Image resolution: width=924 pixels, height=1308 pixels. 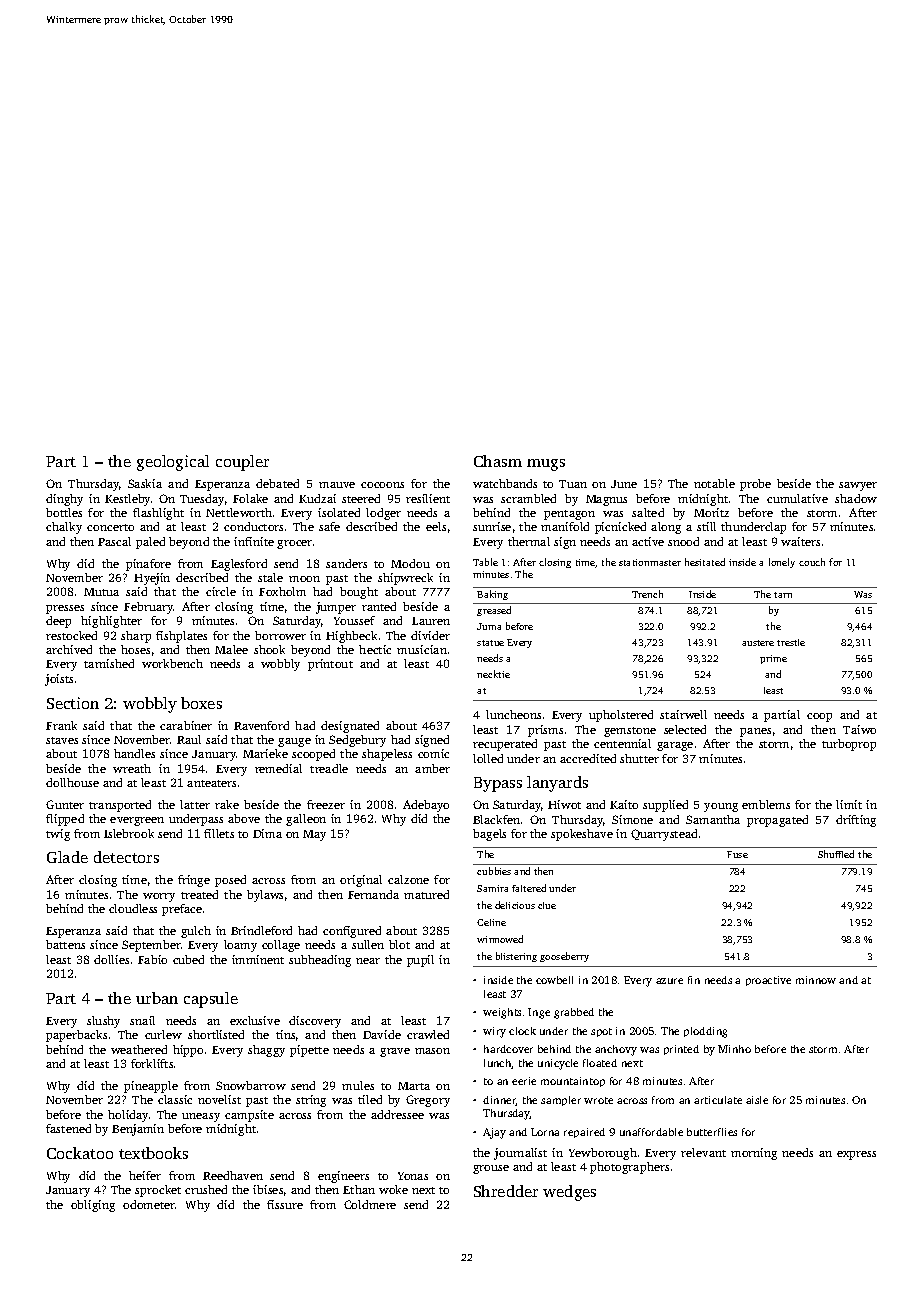 I want to click on Coldmere, so click(x=370, y=1204).
